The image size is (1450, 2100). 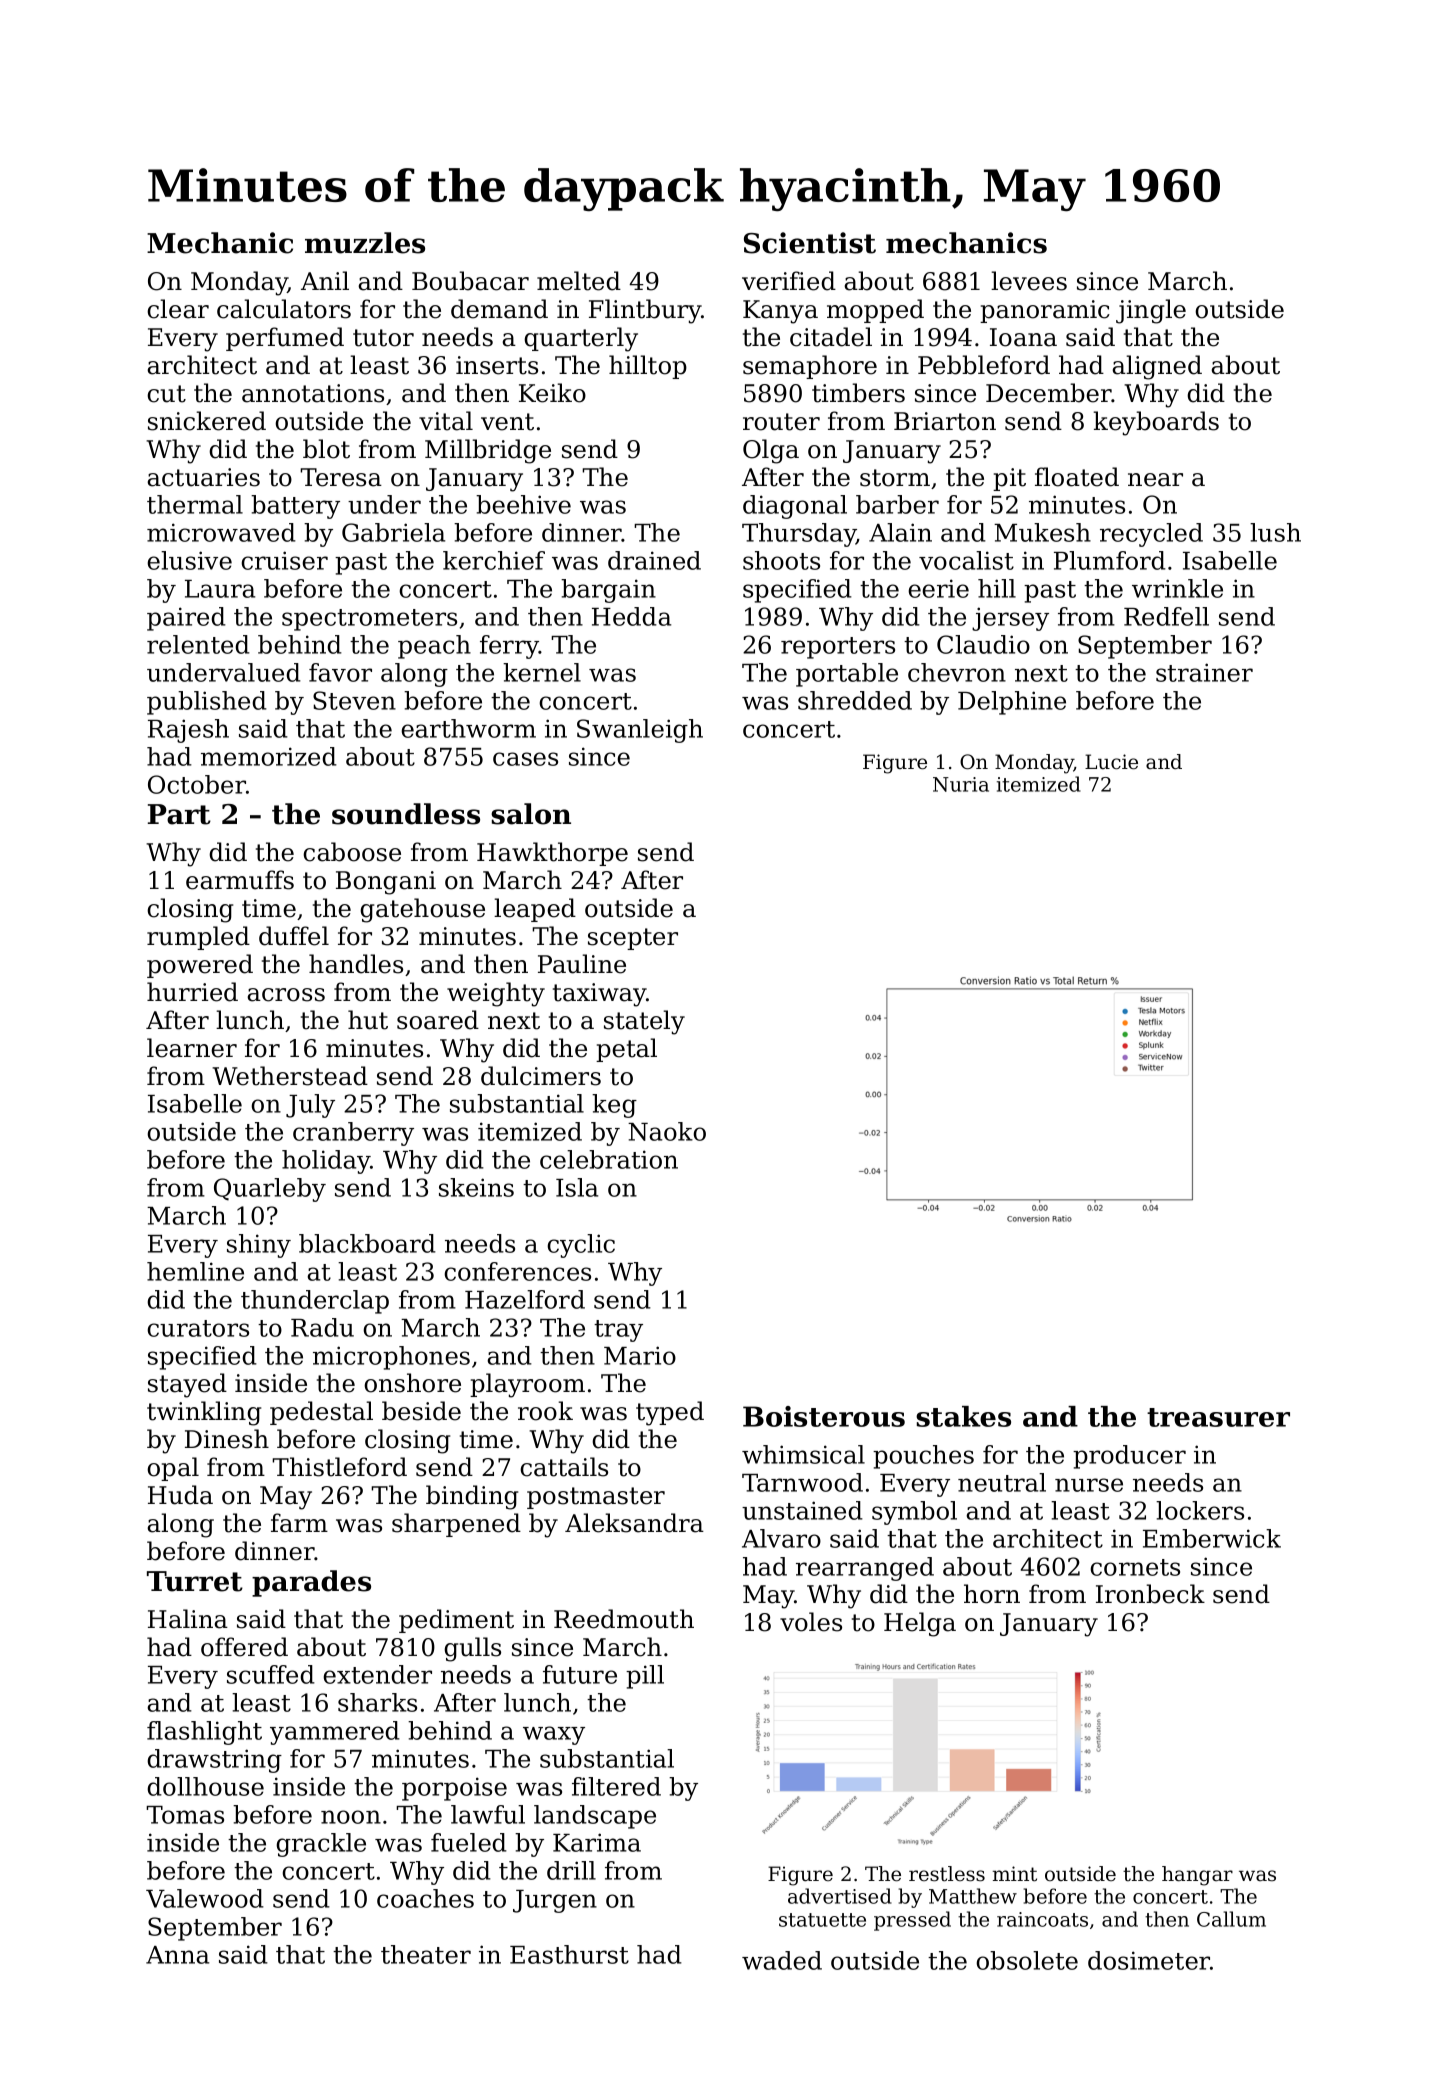 I want to click on published, so click(x=207, y=703).
